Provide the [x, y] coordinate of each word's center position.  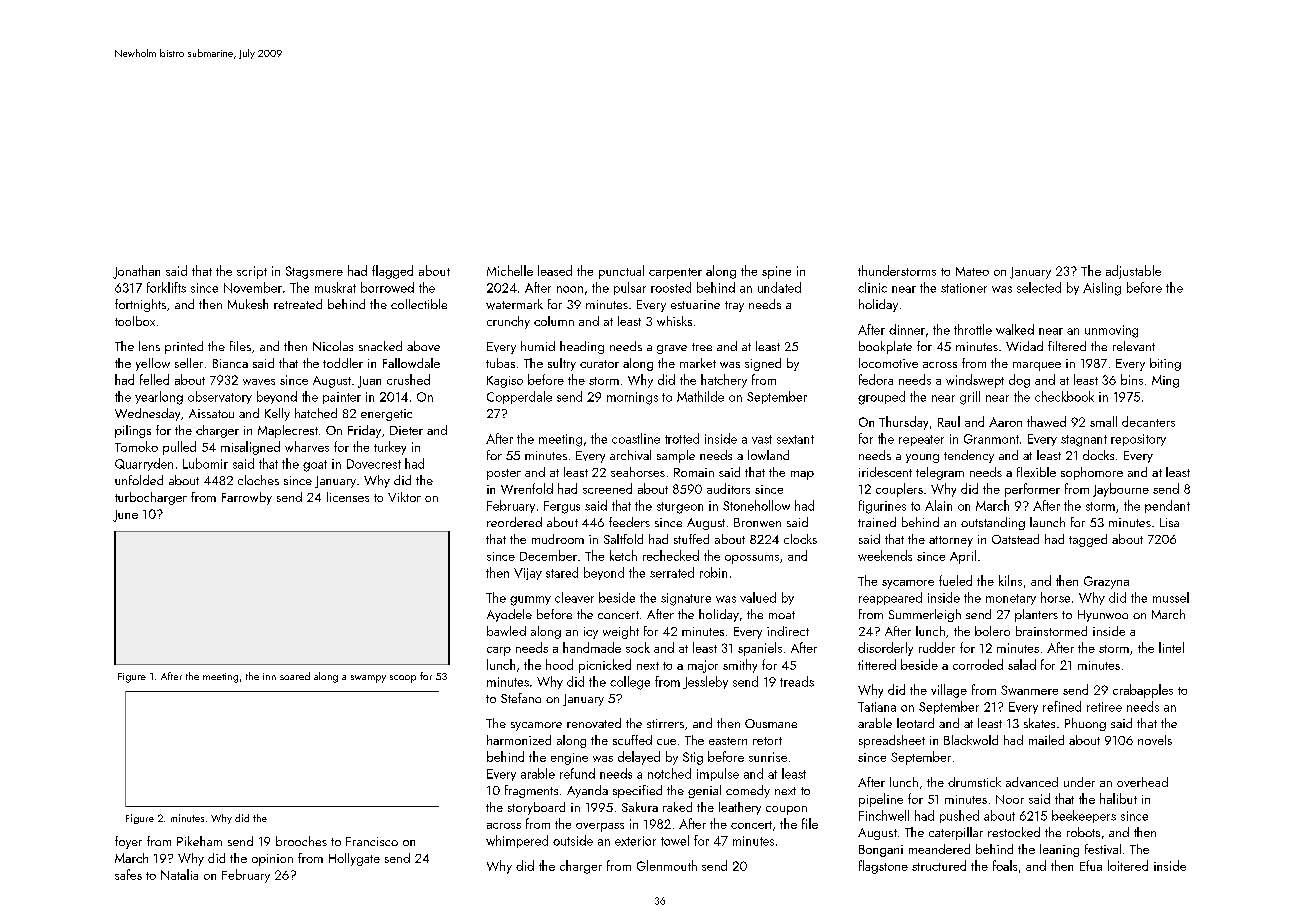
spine [776, 272]
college [630, 683]
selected [1039, 287]
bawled [506, 631]
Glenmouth [667, 865]
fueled [955, 580]
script [252, 272]
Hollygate [354, 859]
